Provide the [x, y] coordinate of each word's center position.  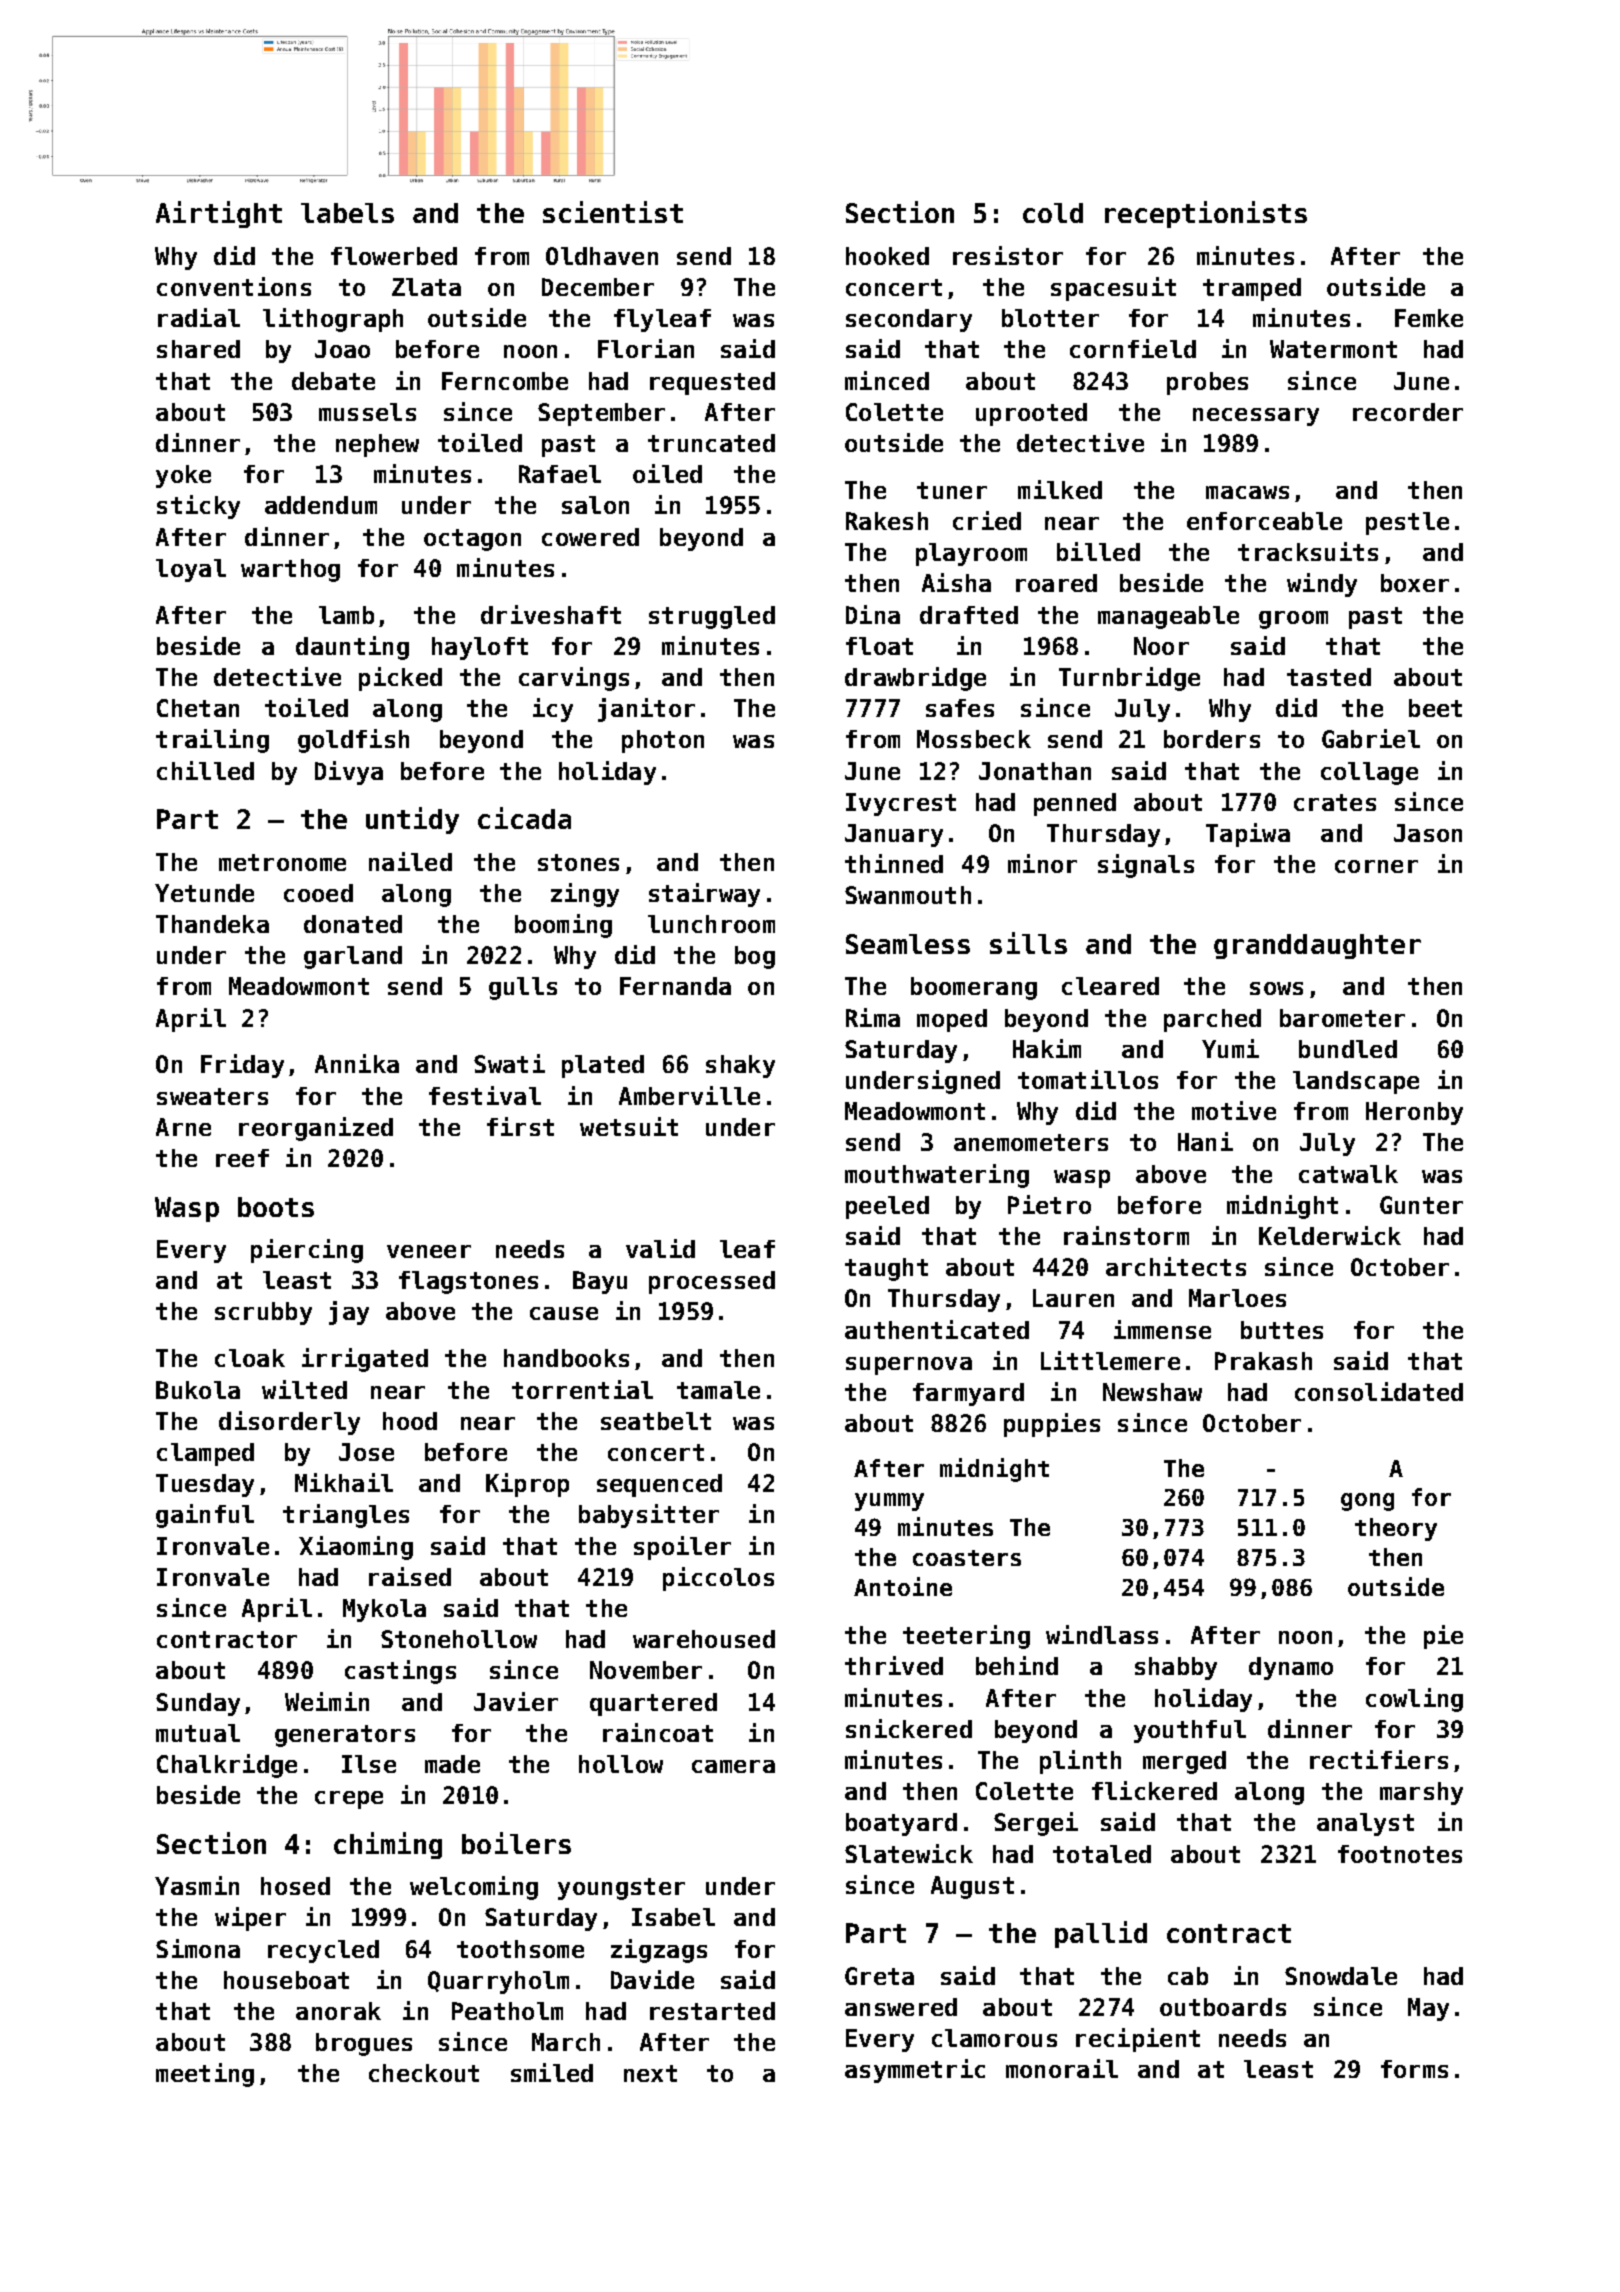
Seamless [908, 944]
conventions [234, 286]
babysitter [649, 1516]
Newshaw [1152, 1392]
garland [353, 957]
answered [901, 2007]
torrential [582, 1389]
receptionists [1206, 214]
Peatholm [507, 2011]
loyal [191, 570]
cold [1053, 213]
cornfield [1133, 348]
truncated [711, 443]
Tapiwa [1248, 835]
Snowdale [1341, 1976]
